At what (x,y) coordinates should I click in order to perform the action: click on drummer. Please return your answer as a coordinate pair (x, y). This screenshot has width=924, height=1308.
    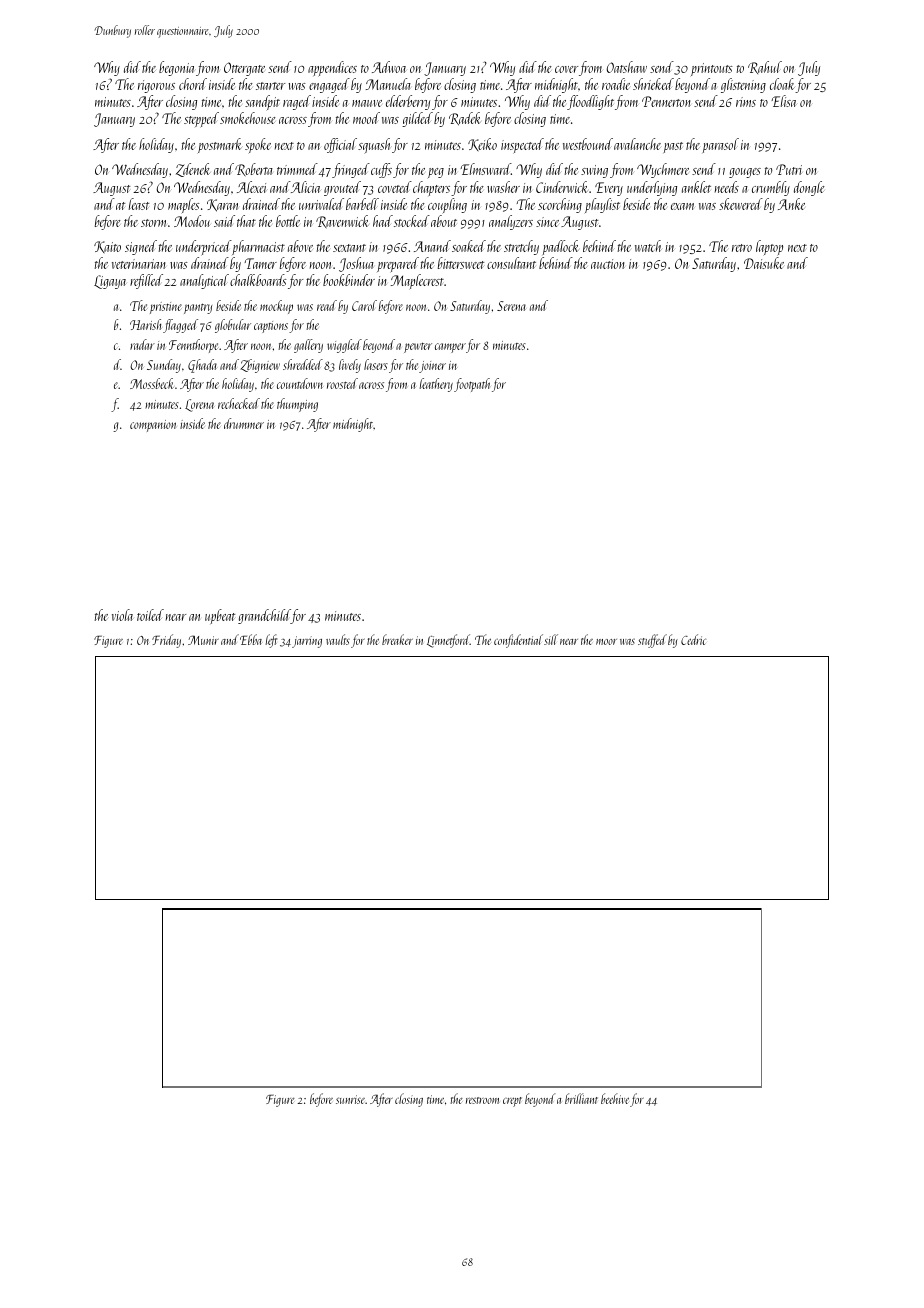
    Looking at the image, I should click on (244, 423).
